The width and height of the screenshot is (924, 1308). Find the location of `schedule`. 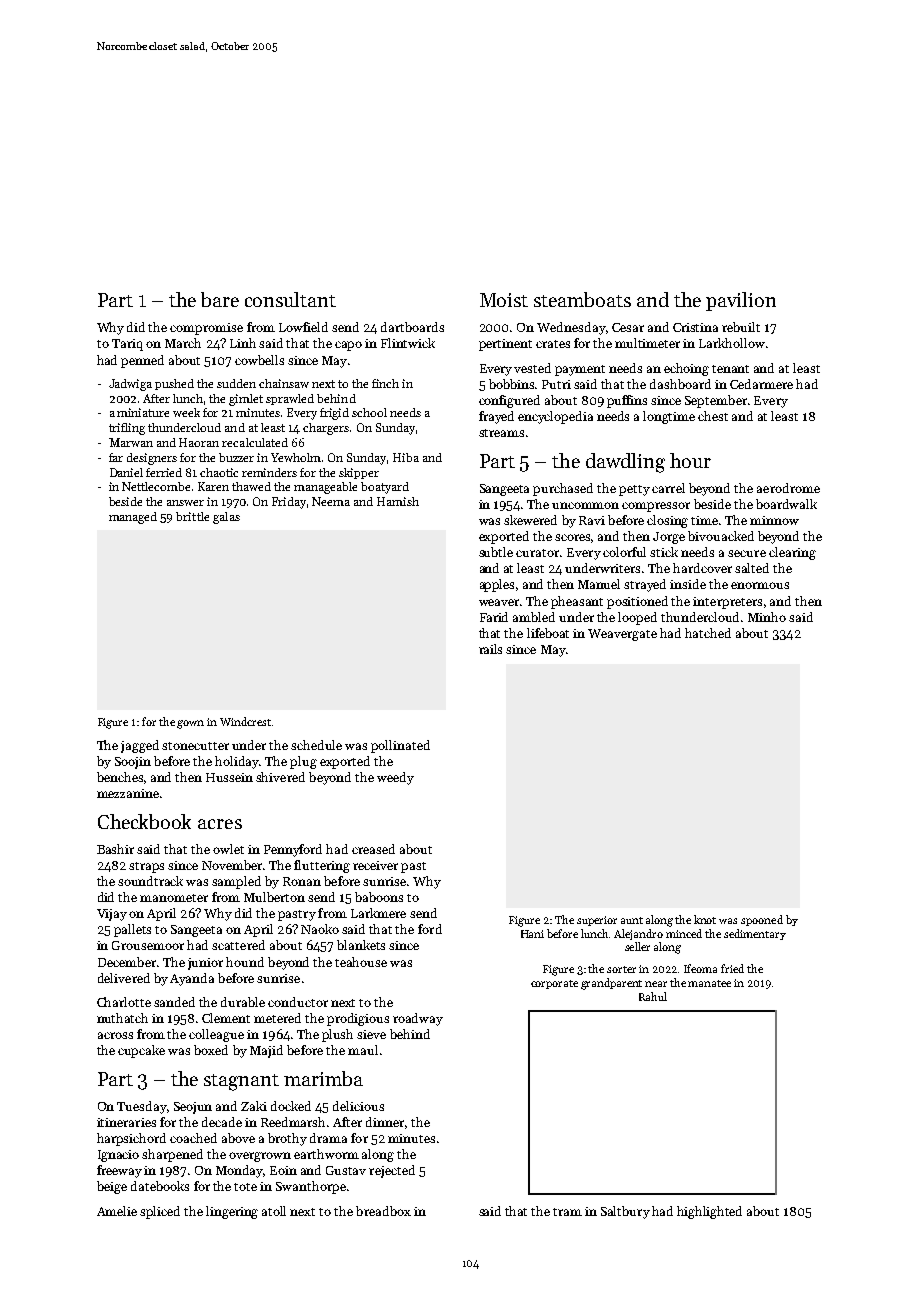

schedule is located at coordinates (316, 745).
